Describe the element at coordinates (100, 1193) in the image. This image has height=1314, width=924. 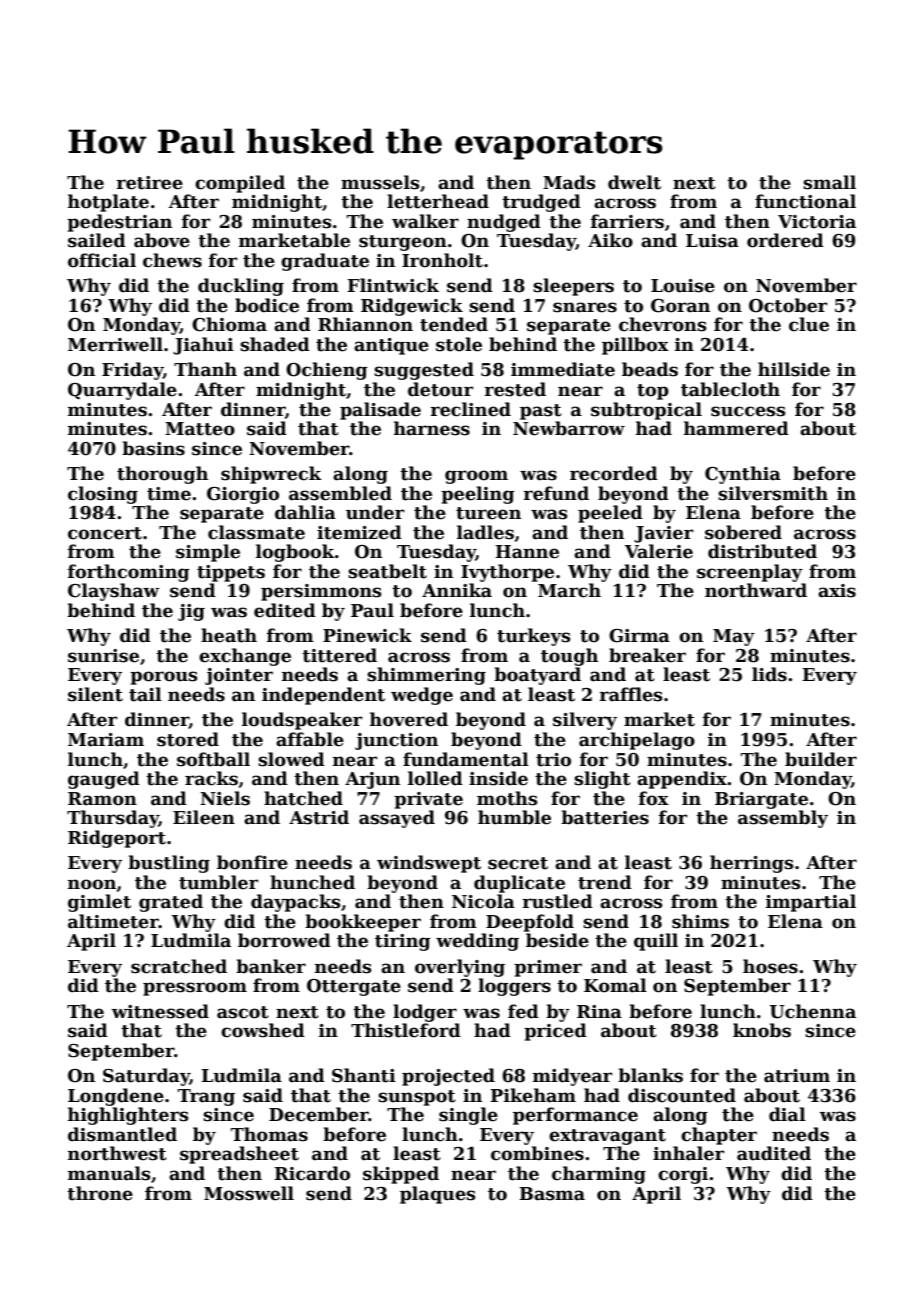
I see `throne` at that location.
